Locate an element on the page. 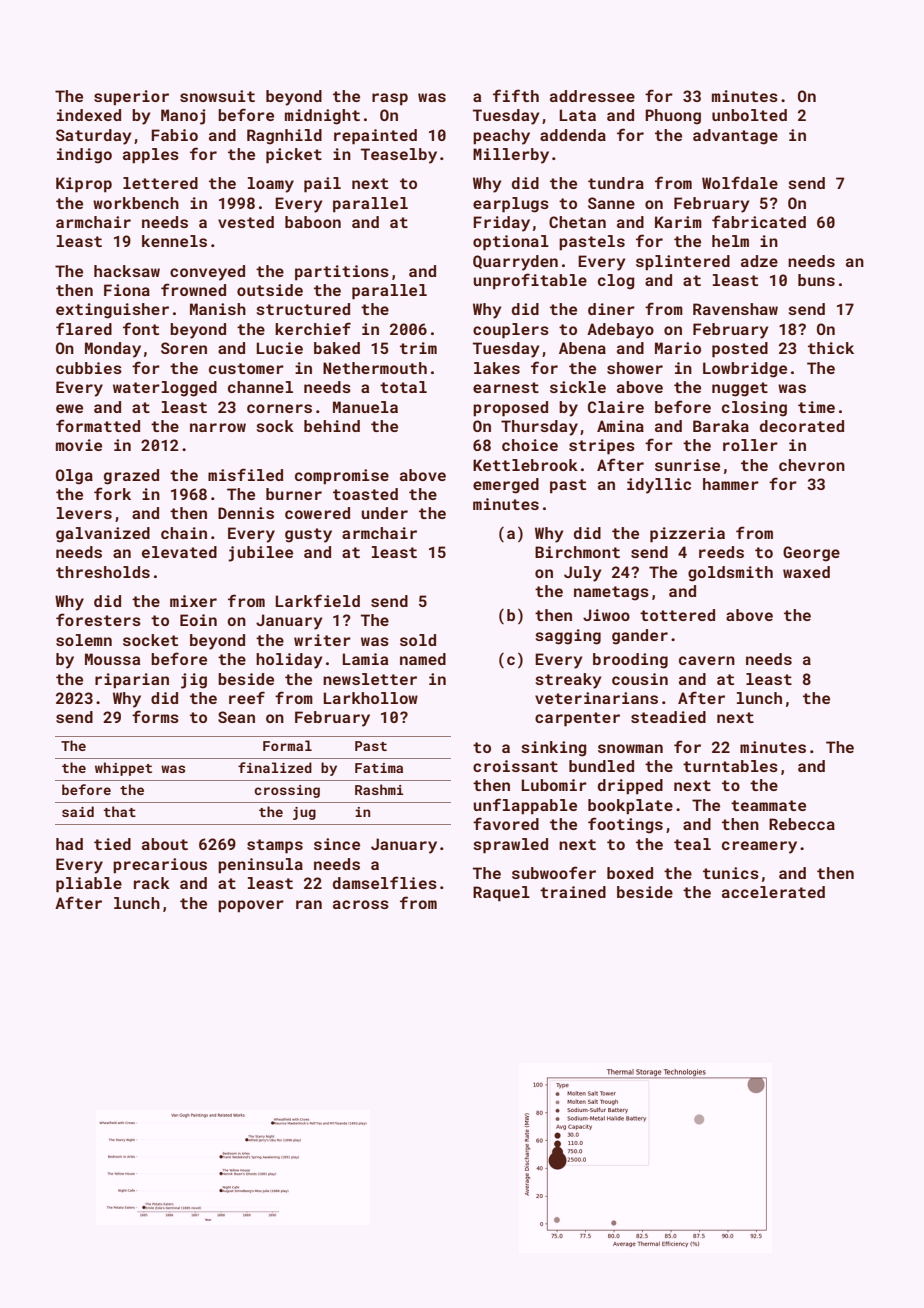 The height and width of the page is (1308, 924). Manish is located at coordinates (218, 309).
